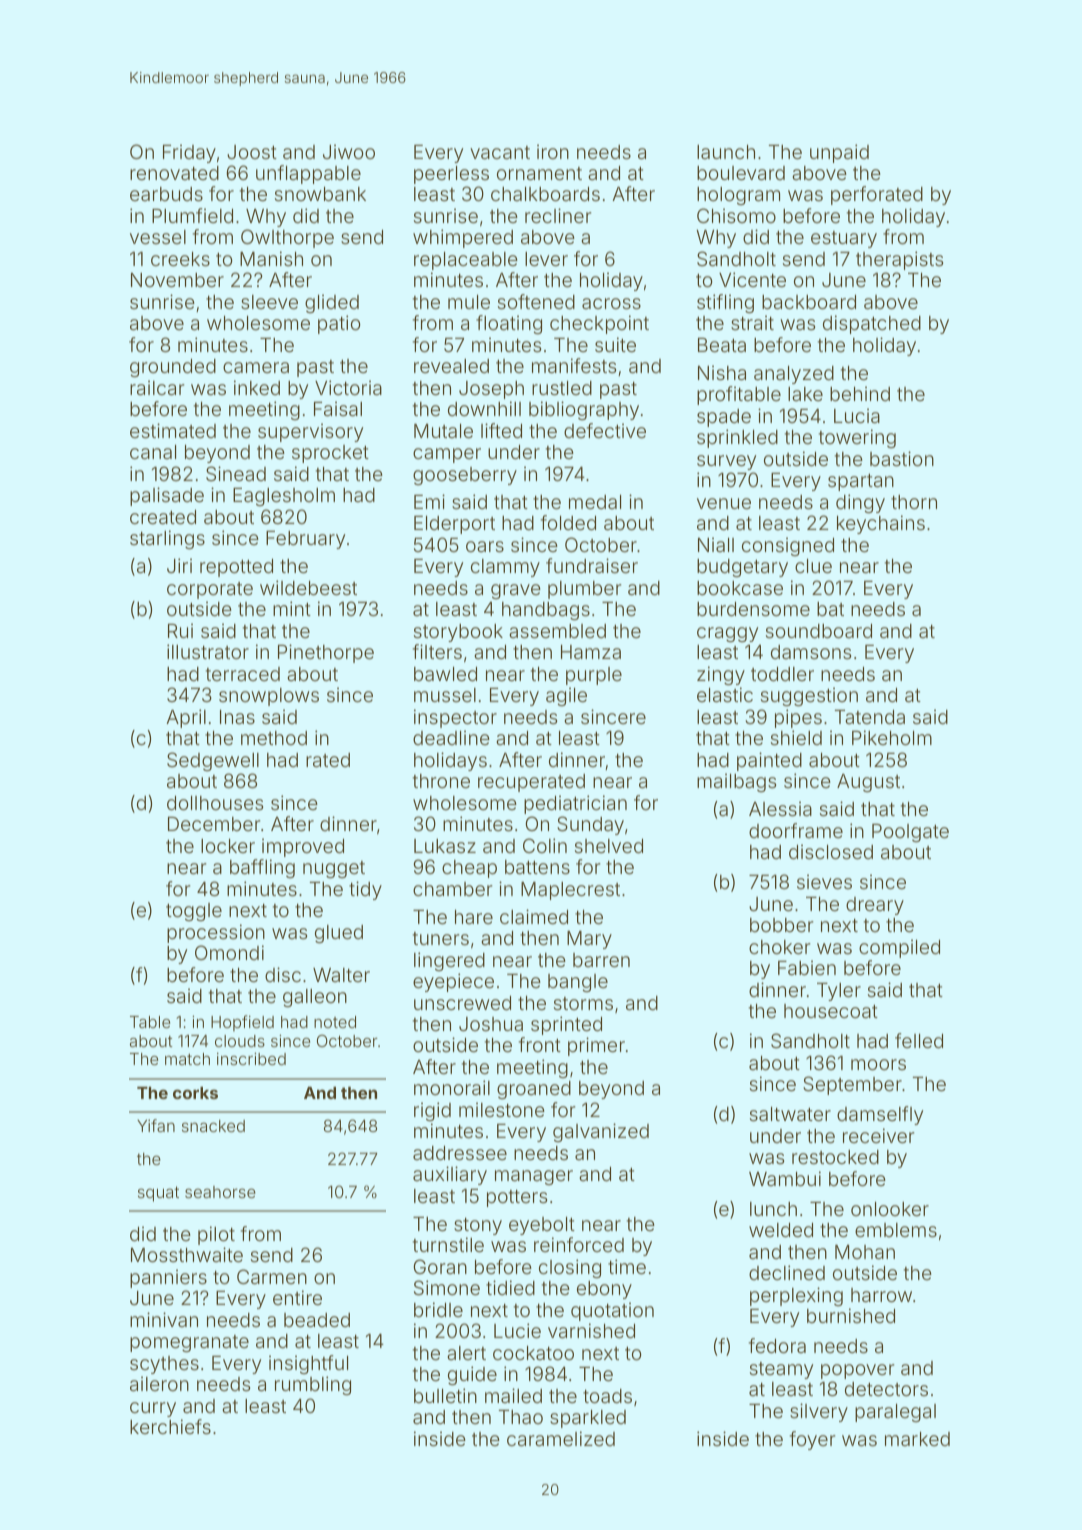  What do you see at coordinates (561, 1438) in the screenshot?
I see `caramelized` at bounding box center [561, 1438].
